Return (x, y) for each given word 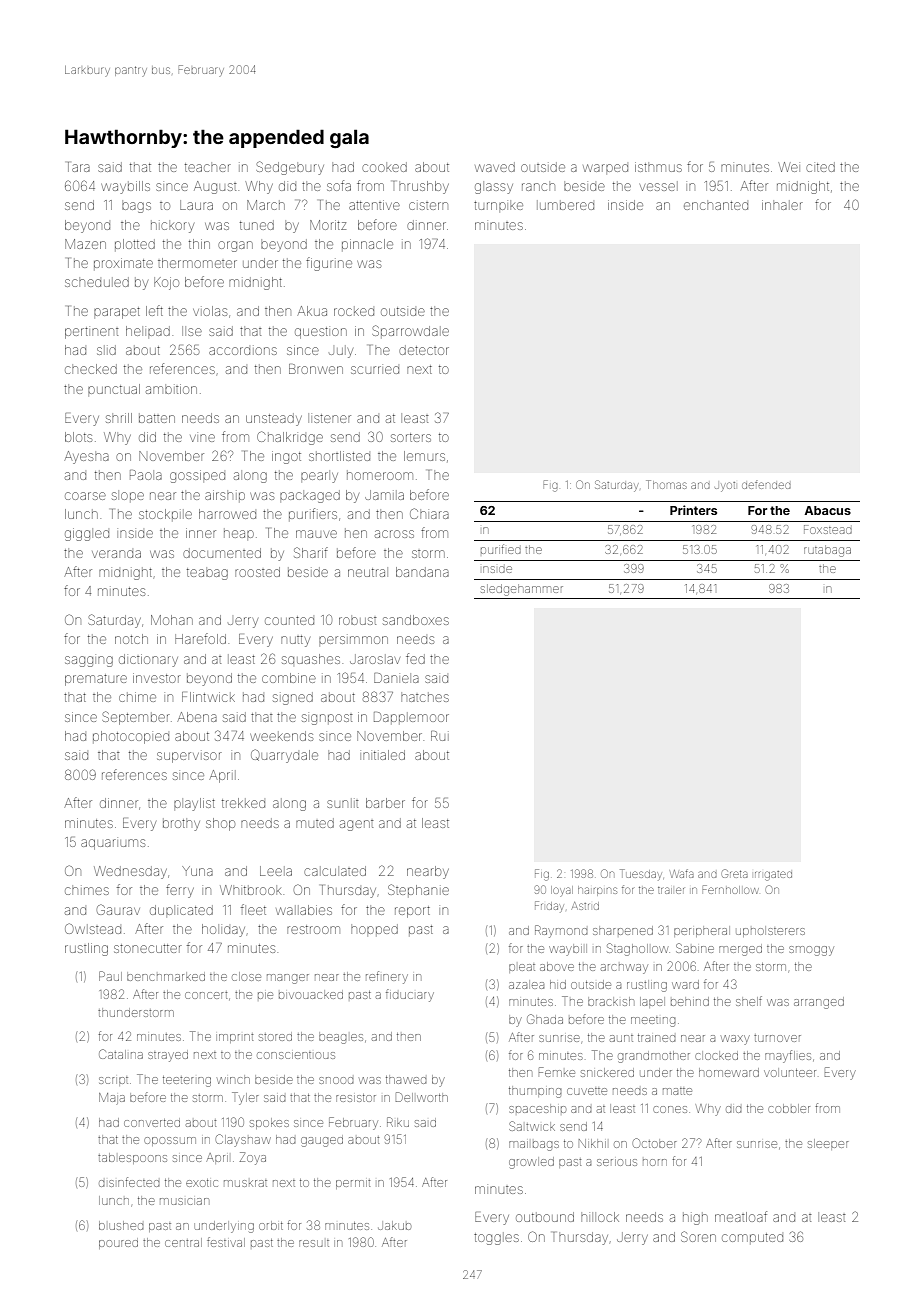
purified (501, 549)
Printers (693, 510)
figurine (329, 264)
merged (740, 951)
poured (118, 1244)
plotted (135, 244)
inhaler (782, 205)
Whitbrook (251, 890)
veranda (116, 554)
